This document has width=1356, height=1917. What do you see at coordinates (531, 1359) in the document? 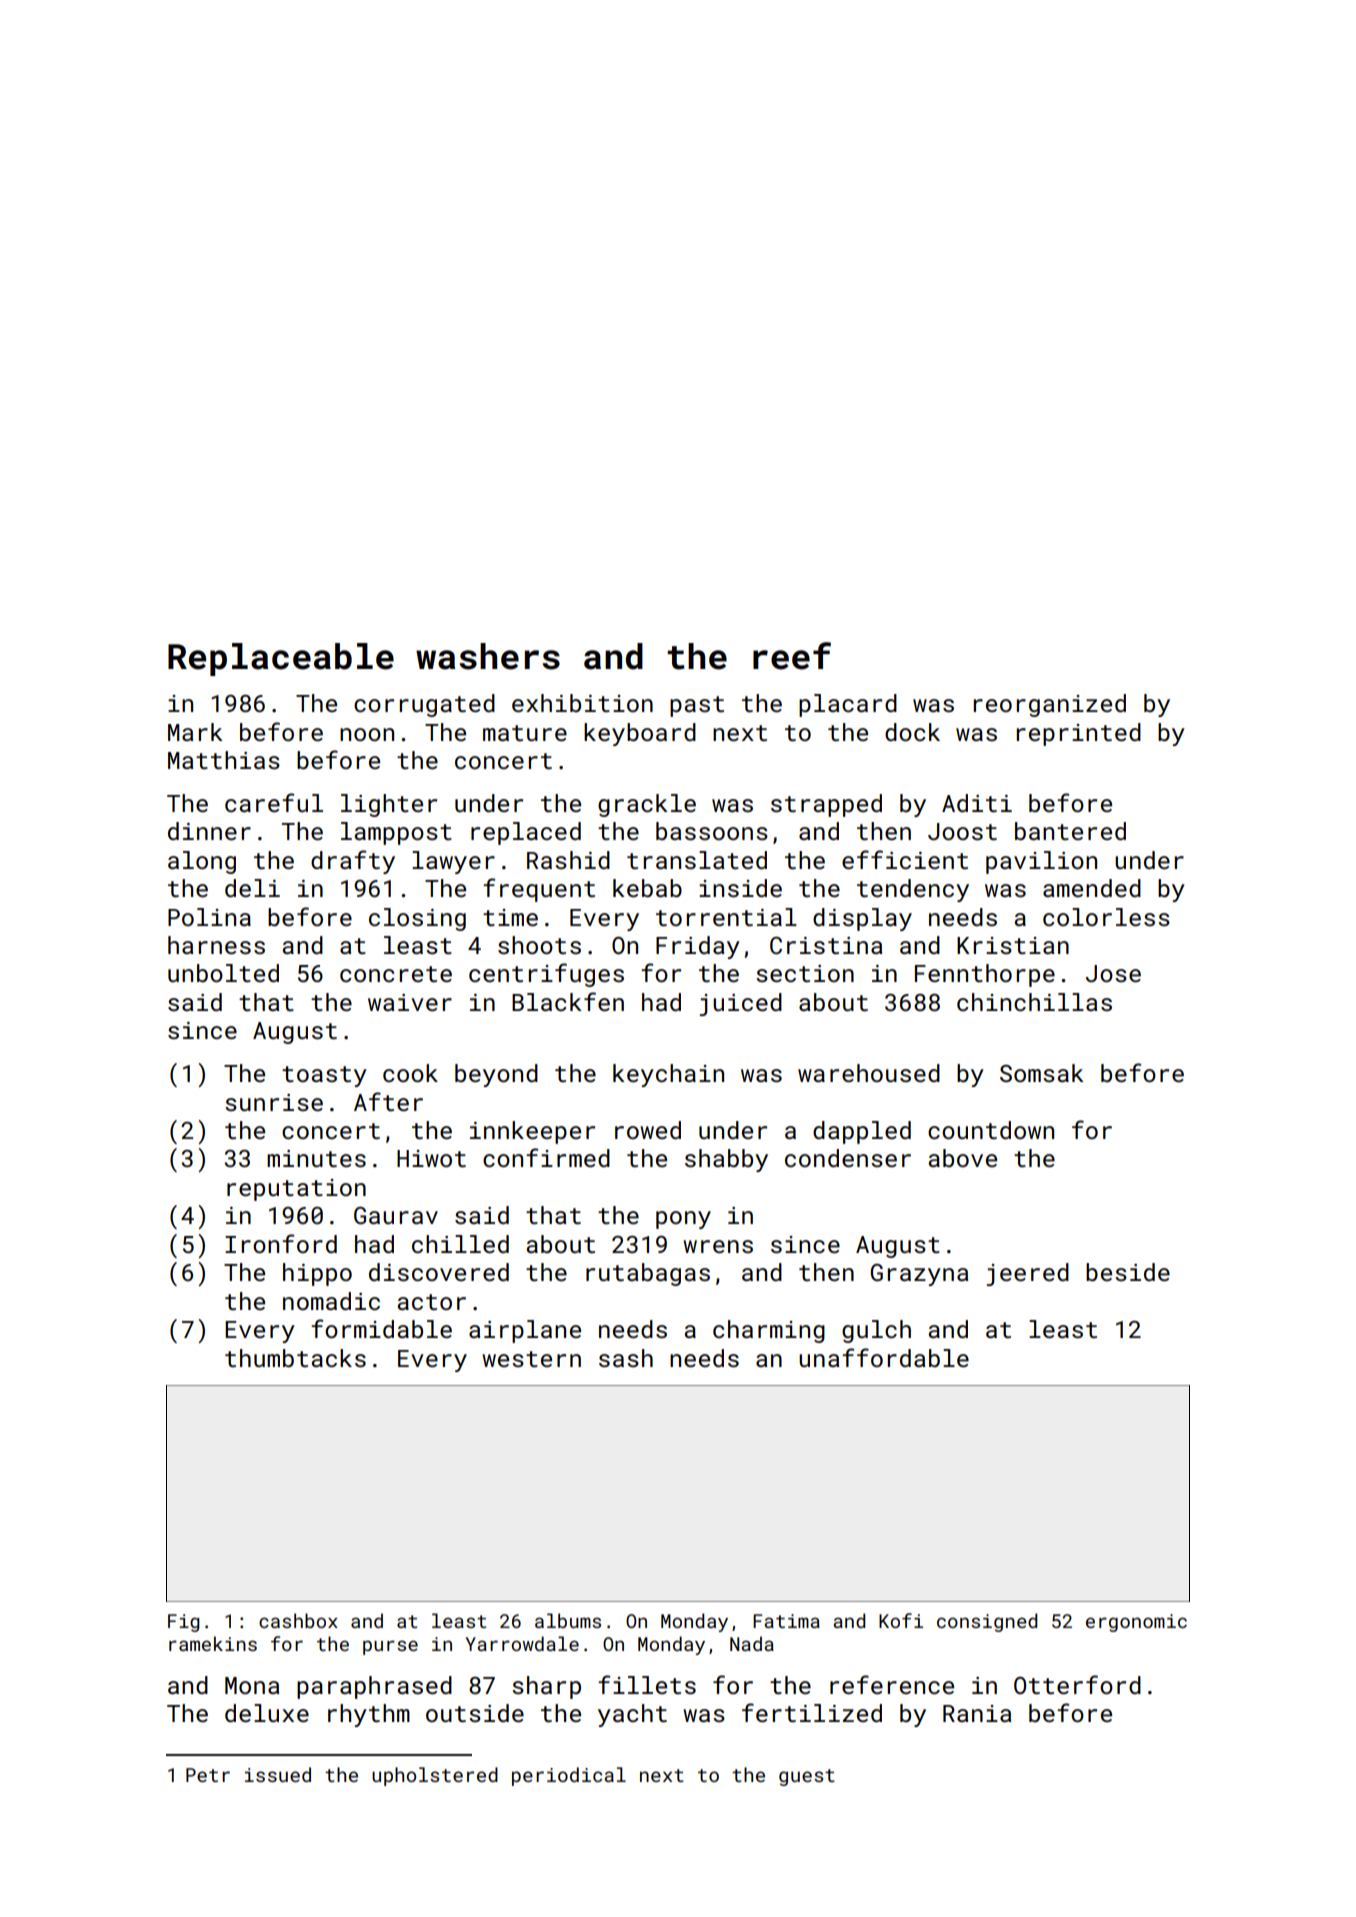
I see `western` at bounding box center [531, 1359].
